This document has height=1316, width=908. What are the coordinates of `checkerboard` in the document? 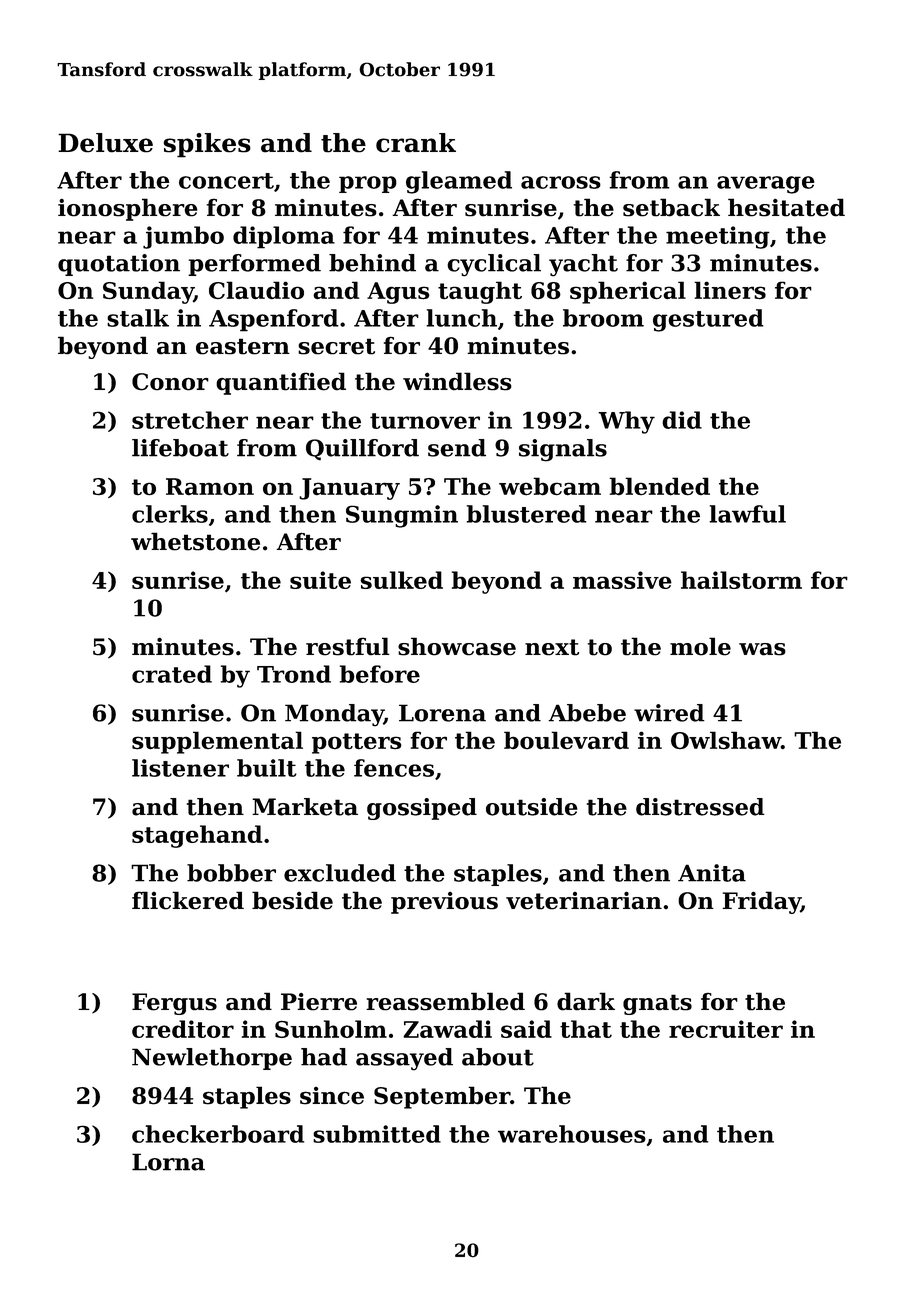 It's located at (218, 1134).
